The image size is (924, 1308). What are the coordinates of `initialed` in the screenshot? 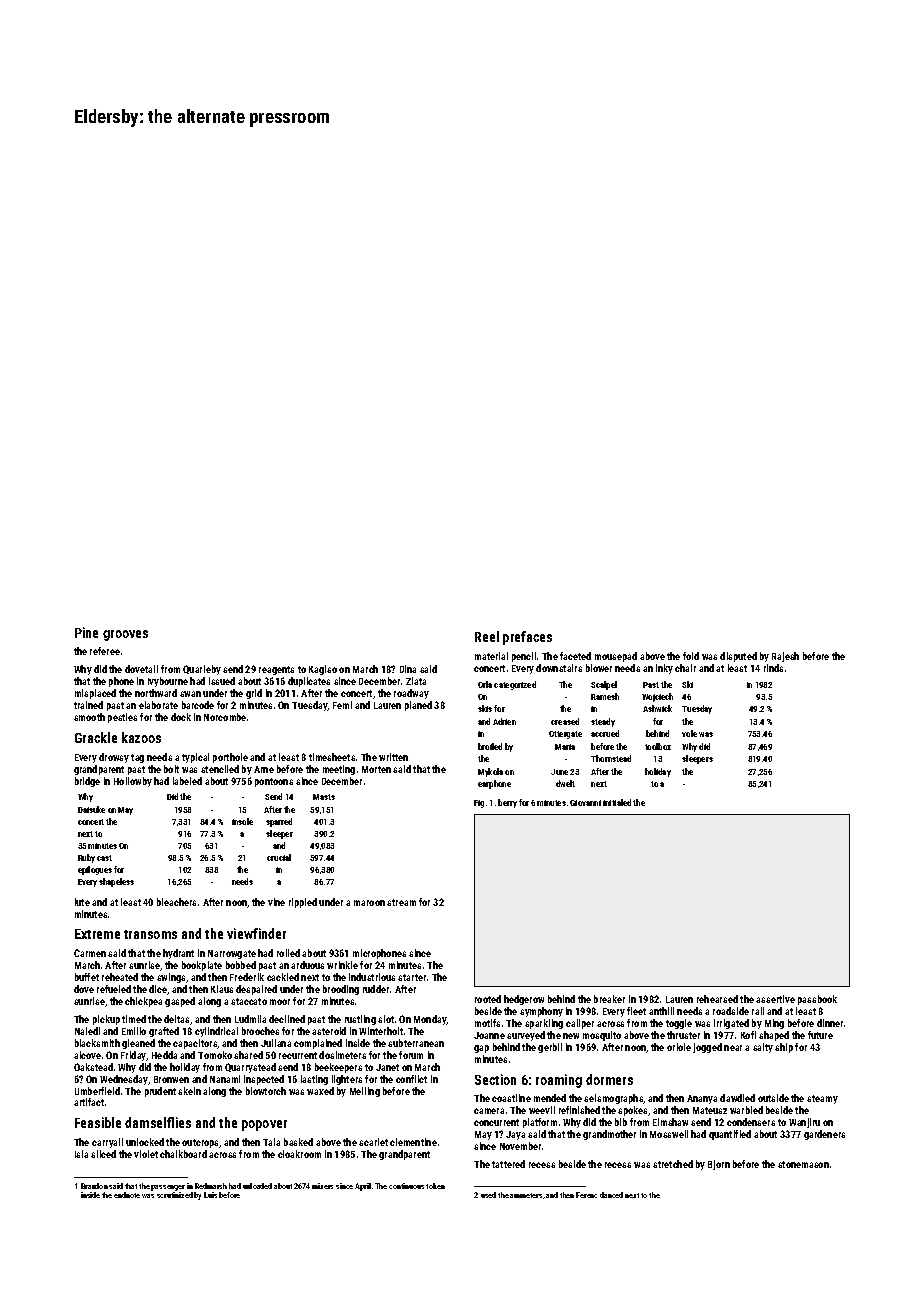 It's located at (617, 802).
